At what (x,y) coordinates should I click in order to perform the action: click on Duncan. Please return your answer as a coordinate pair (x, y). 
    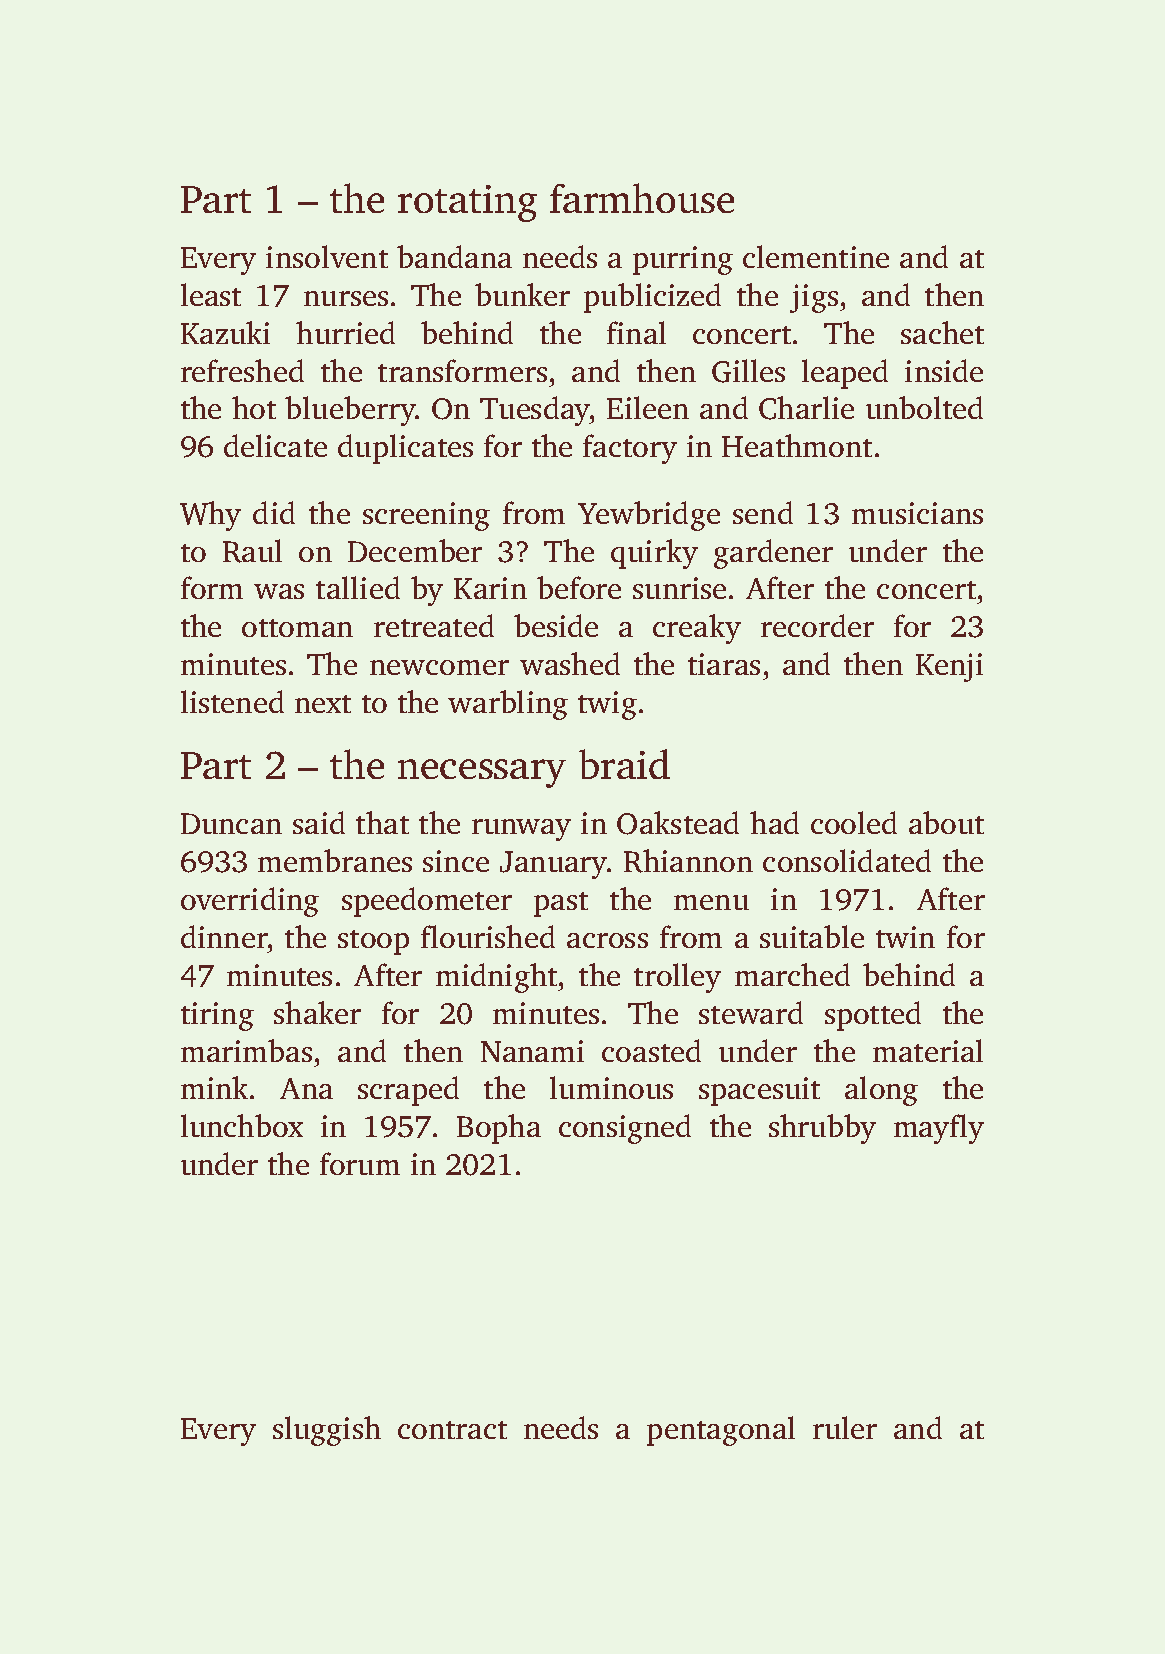
    Looking at the image, I should click on (231, 823).
